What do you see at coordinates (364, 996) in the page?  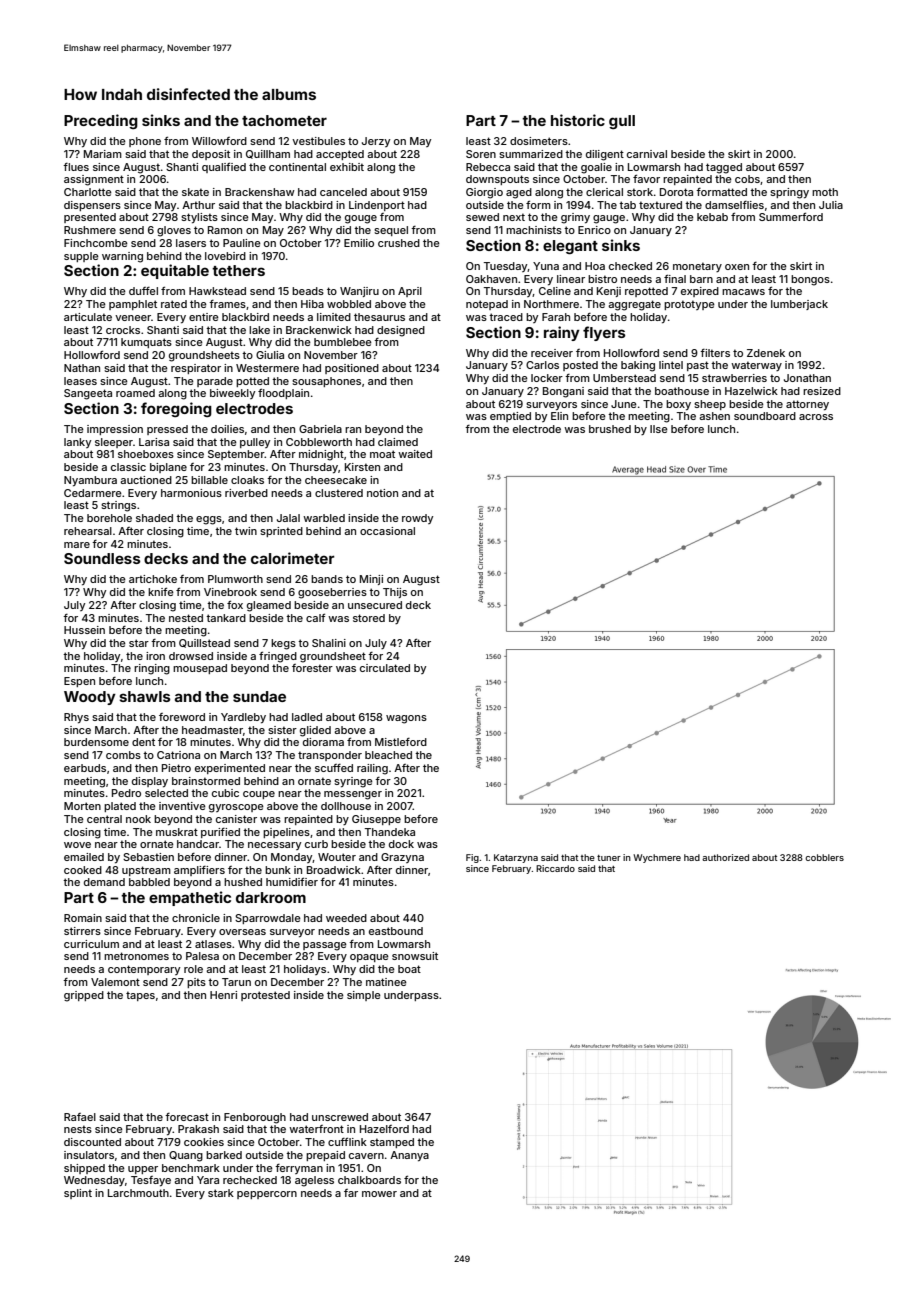 I see `simple` at bounding box center [364, 996].
